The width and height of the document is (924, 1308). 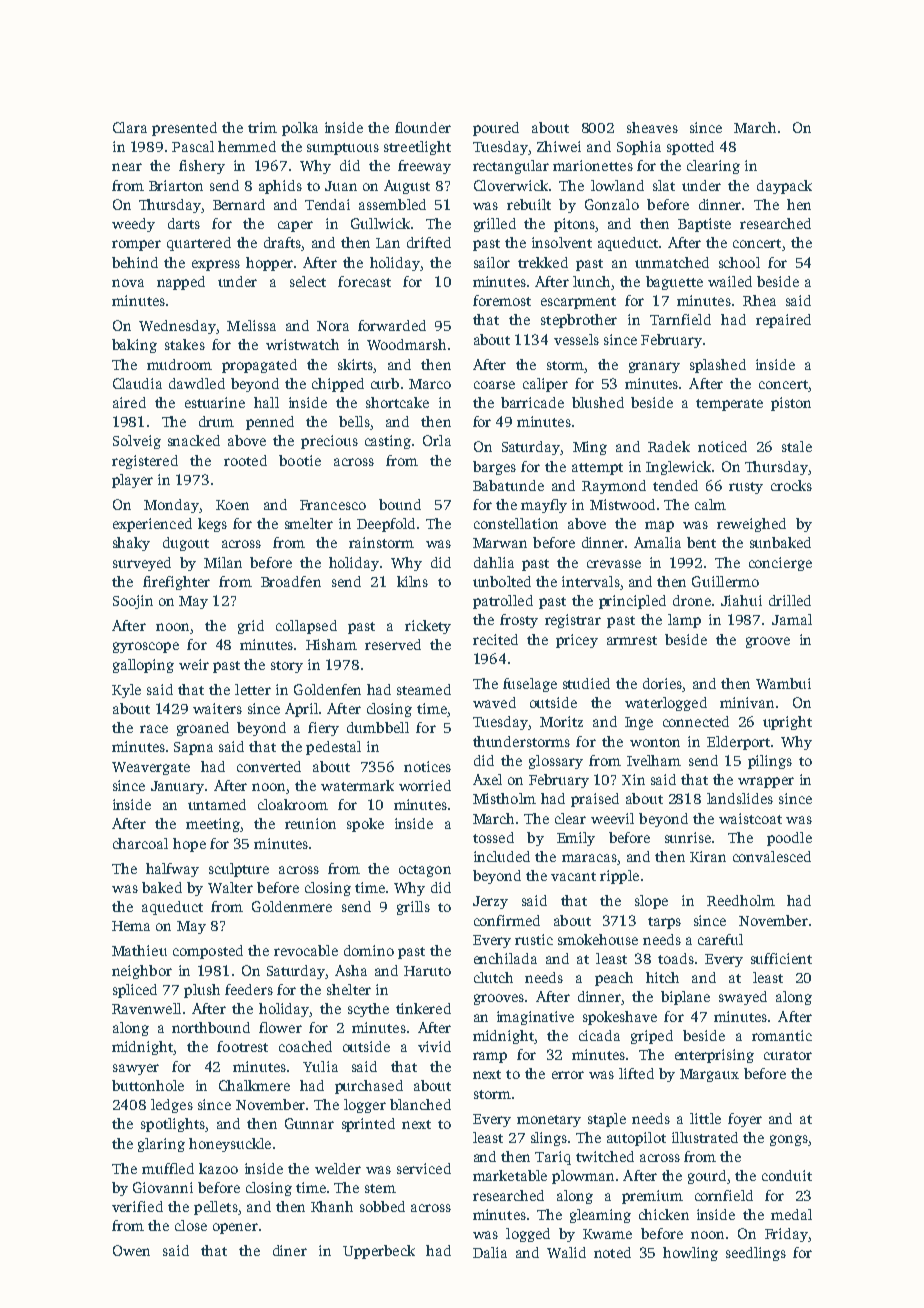 I want to click on Clara, so click(x=130, y=127).
